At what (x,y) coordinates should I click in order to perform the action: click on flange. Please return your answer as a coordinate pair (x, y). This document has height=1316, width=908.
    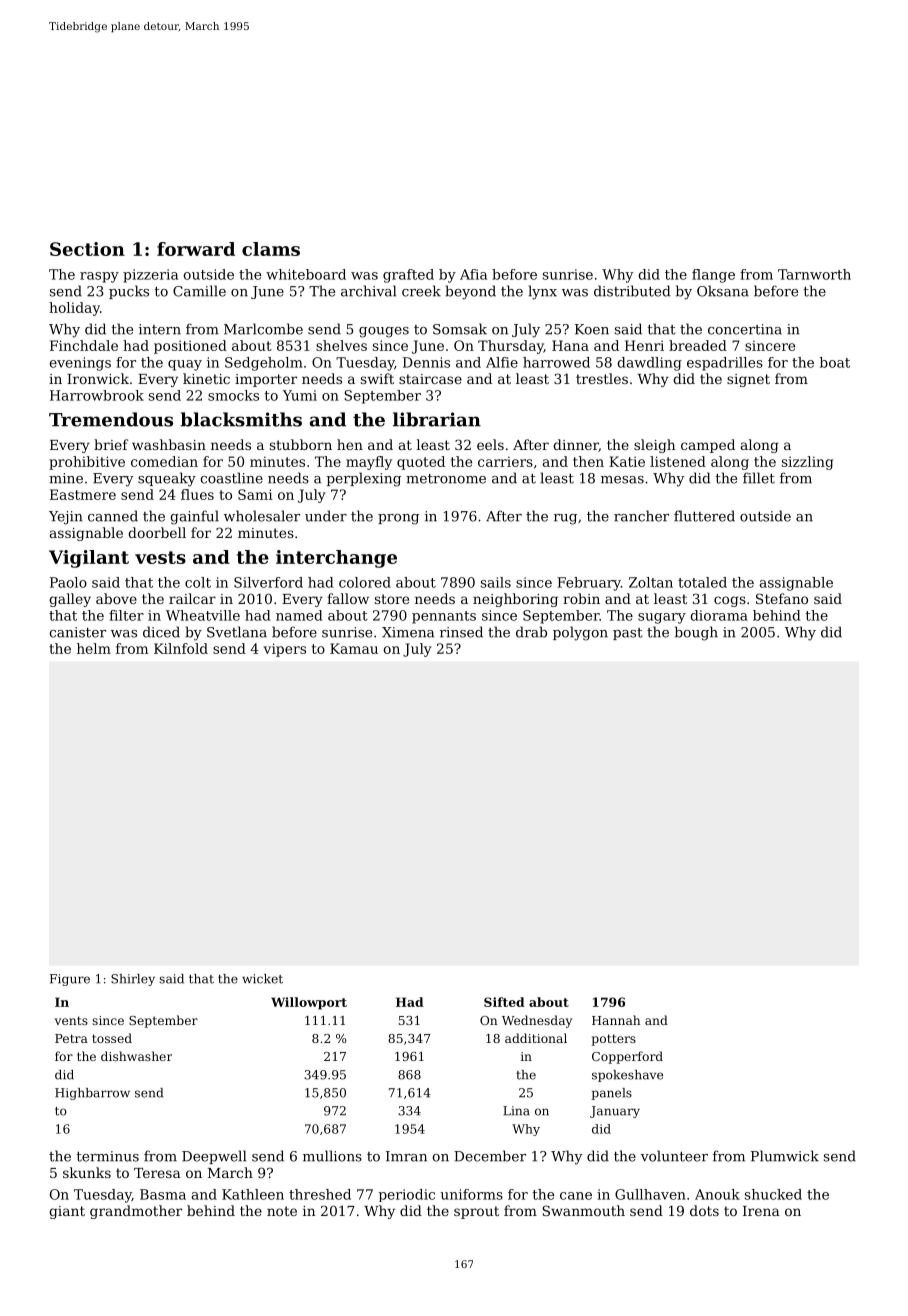
    Looking at the image, I should click on (713, 276).
